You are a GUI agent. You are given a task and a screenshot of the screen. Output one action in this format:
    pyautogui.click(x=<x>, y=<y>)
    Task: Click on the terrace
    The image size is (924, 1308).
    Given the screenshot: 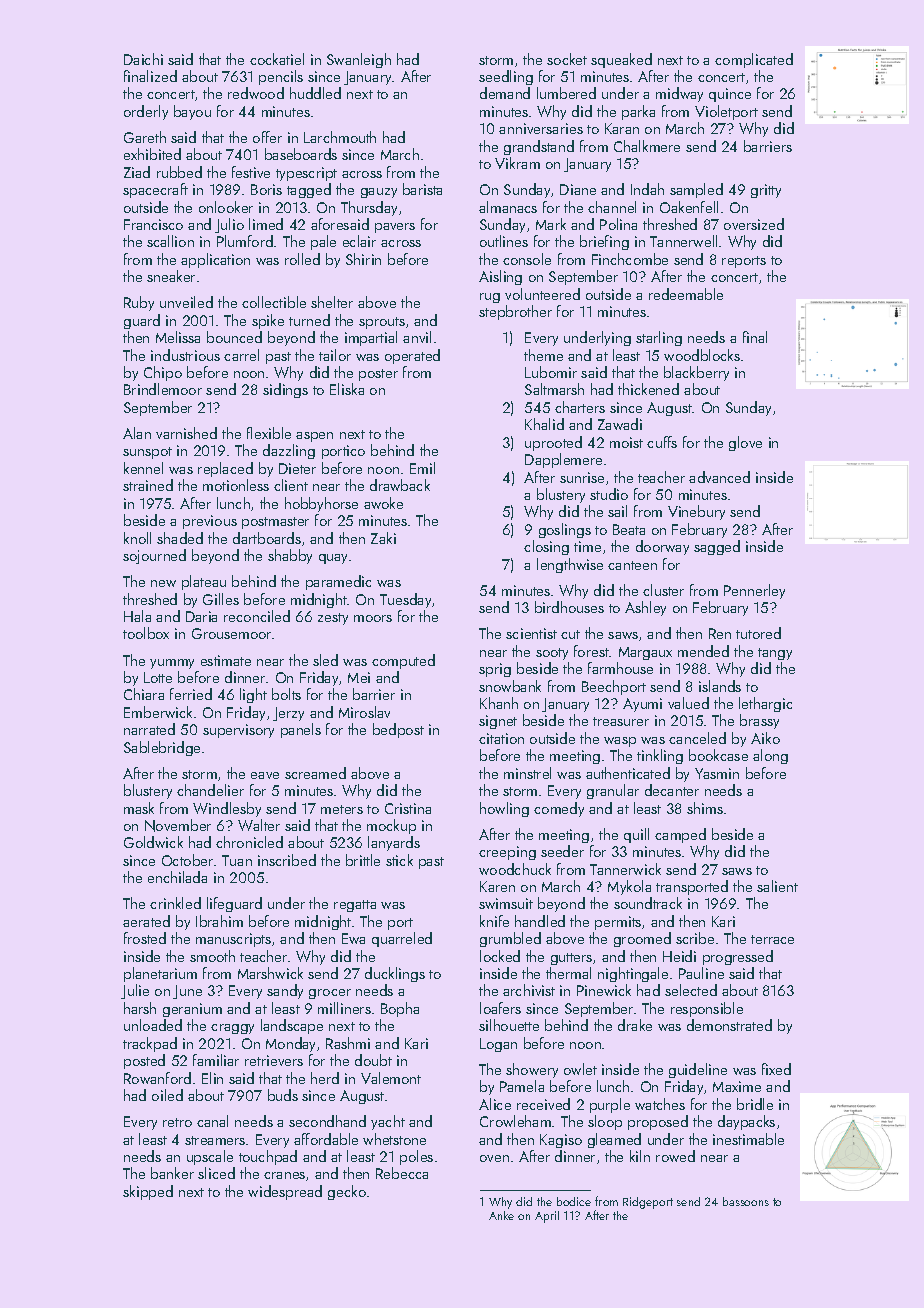 What is the action you would take?
    pyautogui.click(x=772, y=939)
